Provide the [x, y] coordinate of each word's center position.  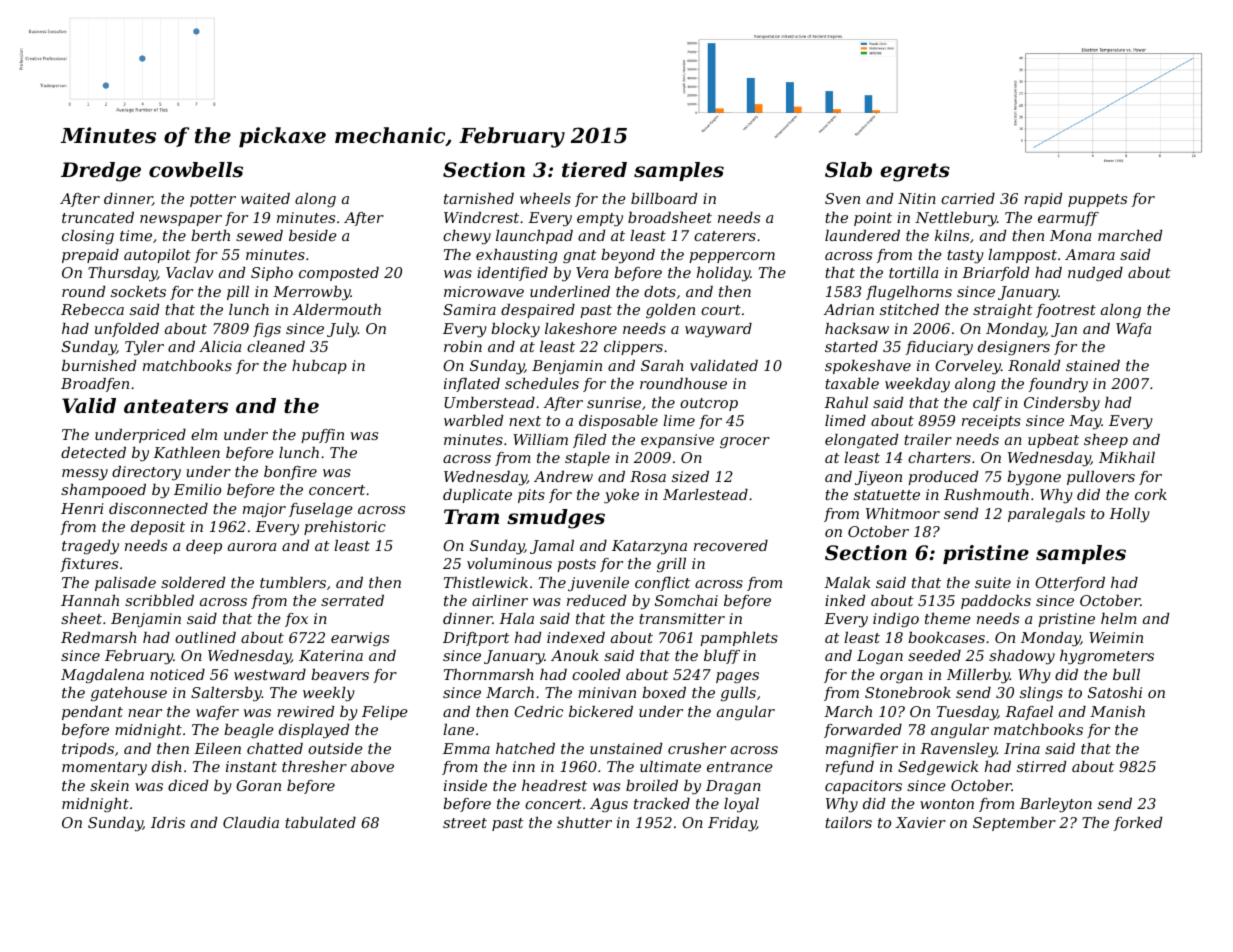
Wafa [1133, 330]
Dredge [101, 172]
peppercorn [732, 257]
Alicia [220, 346]
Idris [168, 822]
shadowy [1022, 657]
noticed [177, 674]
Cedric [538, 711]
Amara [1090, 254]
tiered [594, 170]
